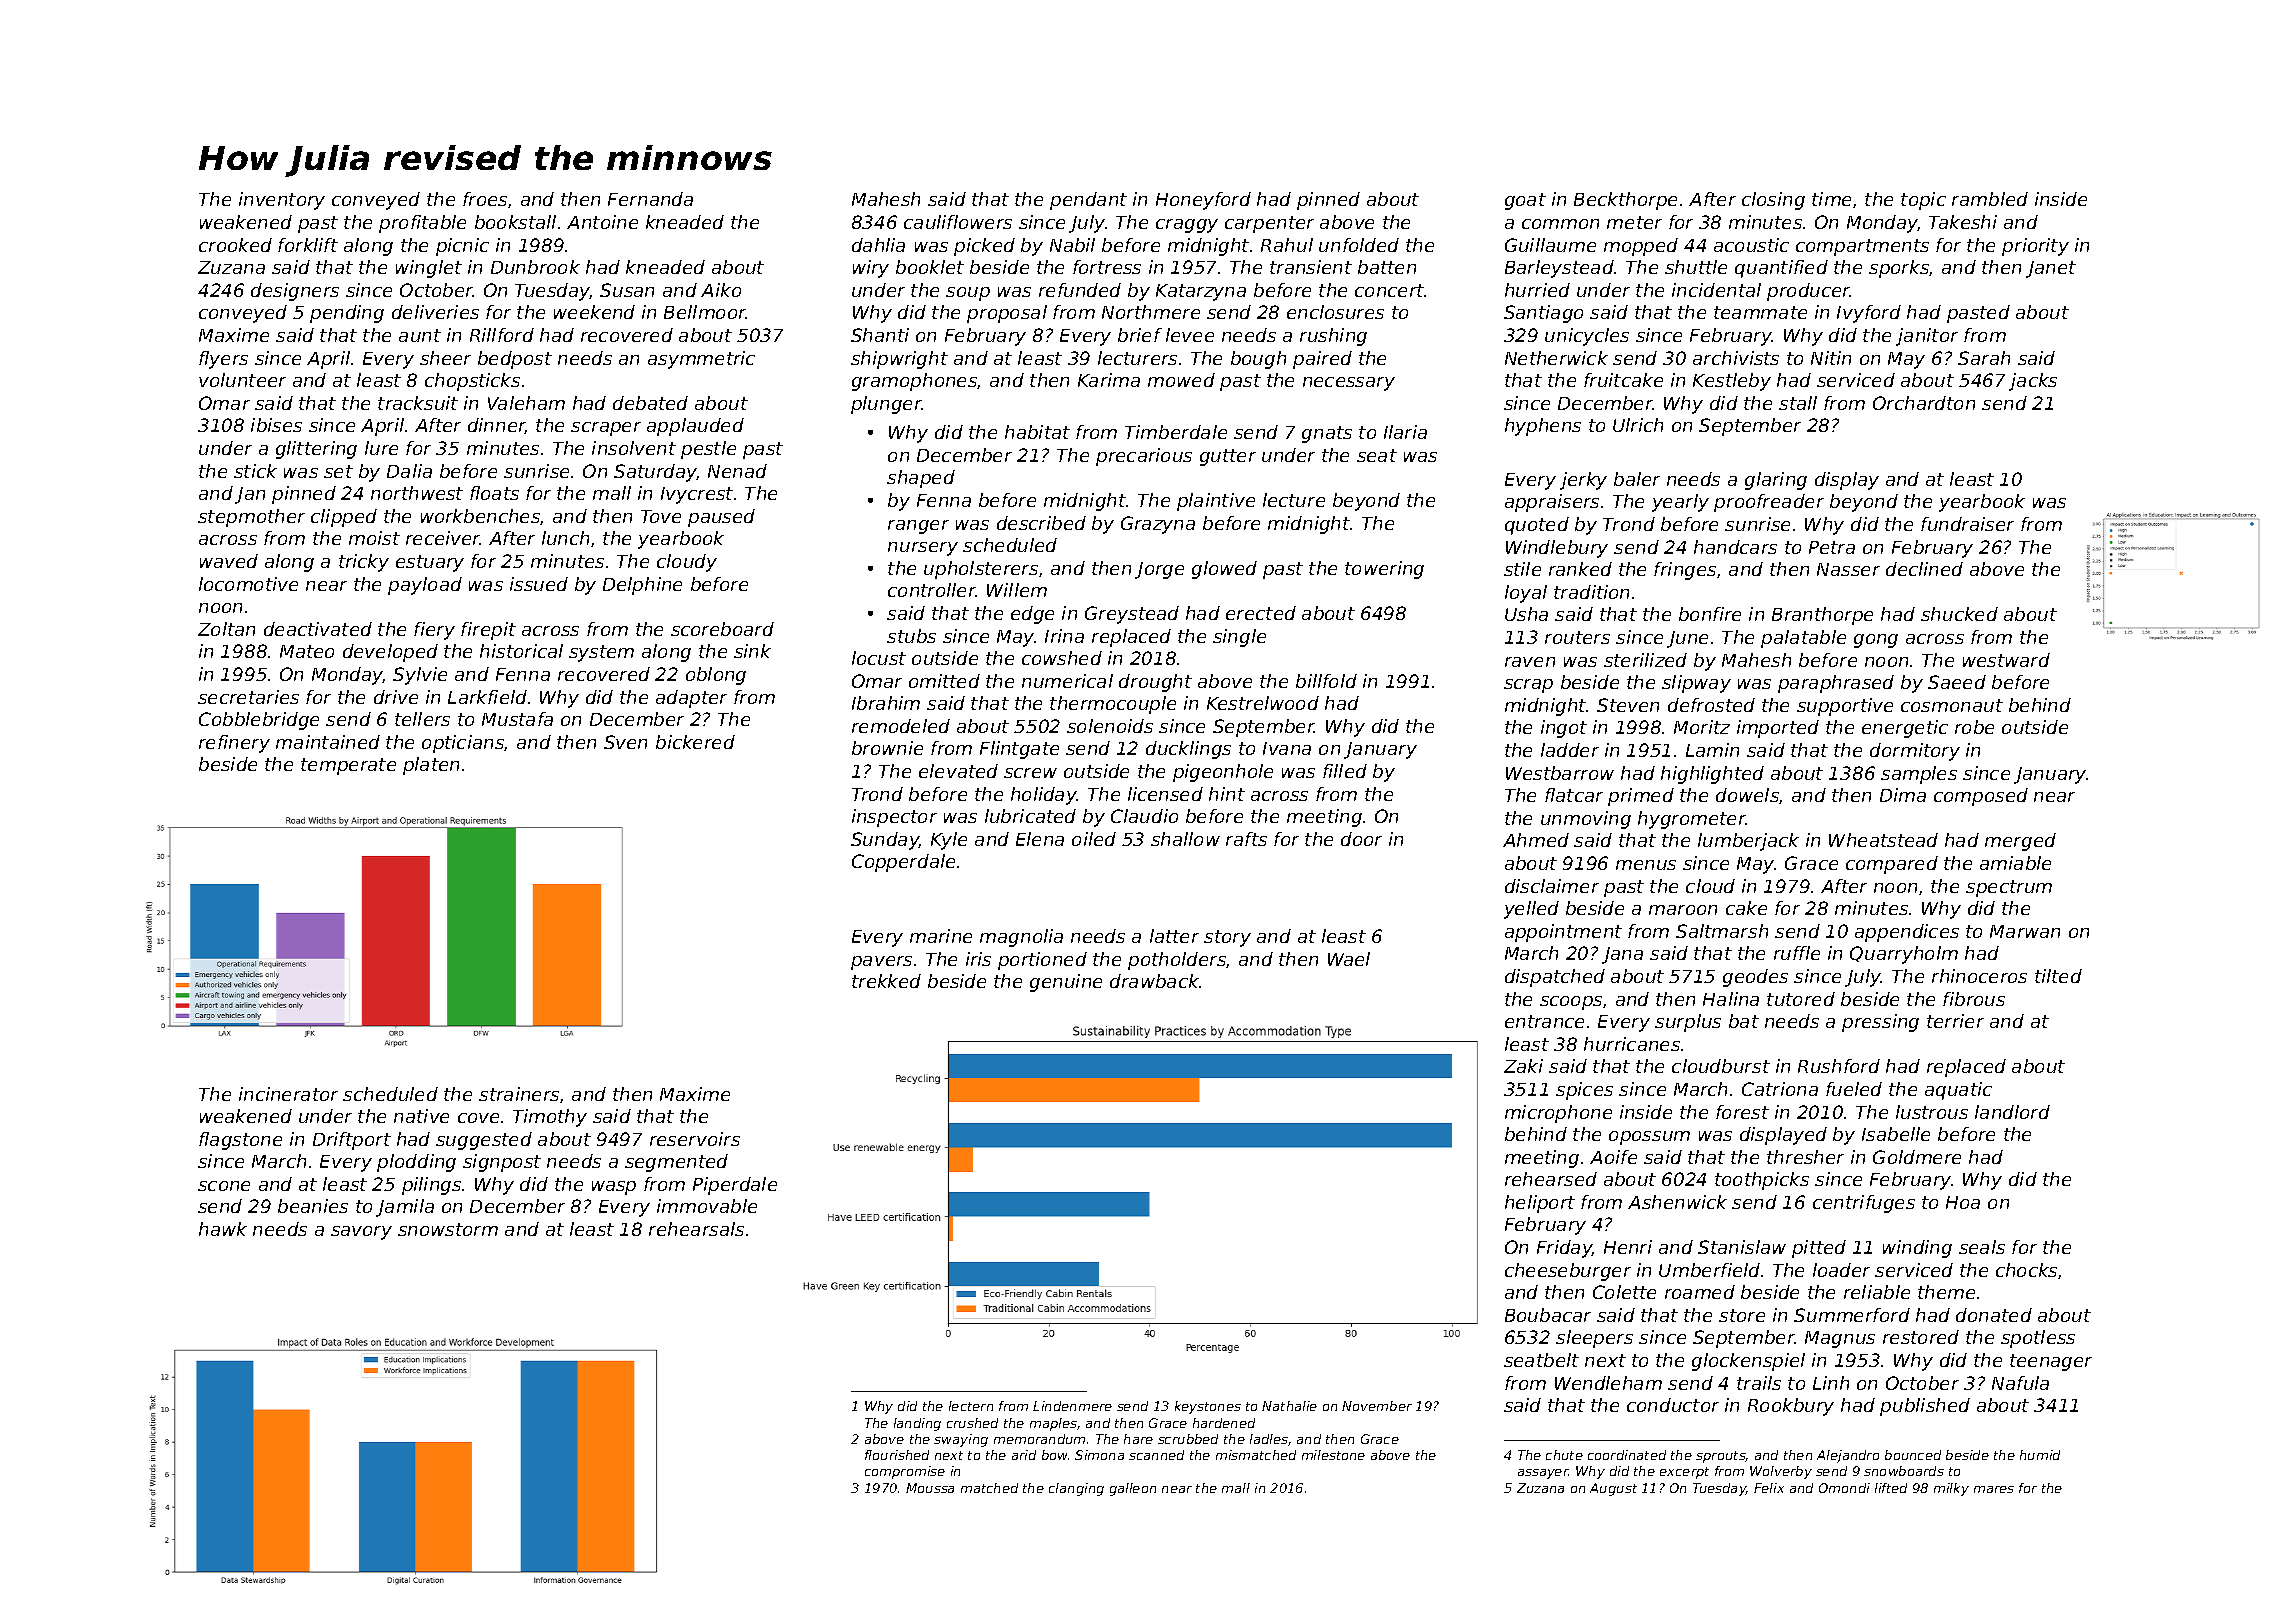 The image size is (2292, 1620). What do you see at coordinates (2038, 1339) in the document?
I see `spotless` at bounding box center [2038, 1339].
